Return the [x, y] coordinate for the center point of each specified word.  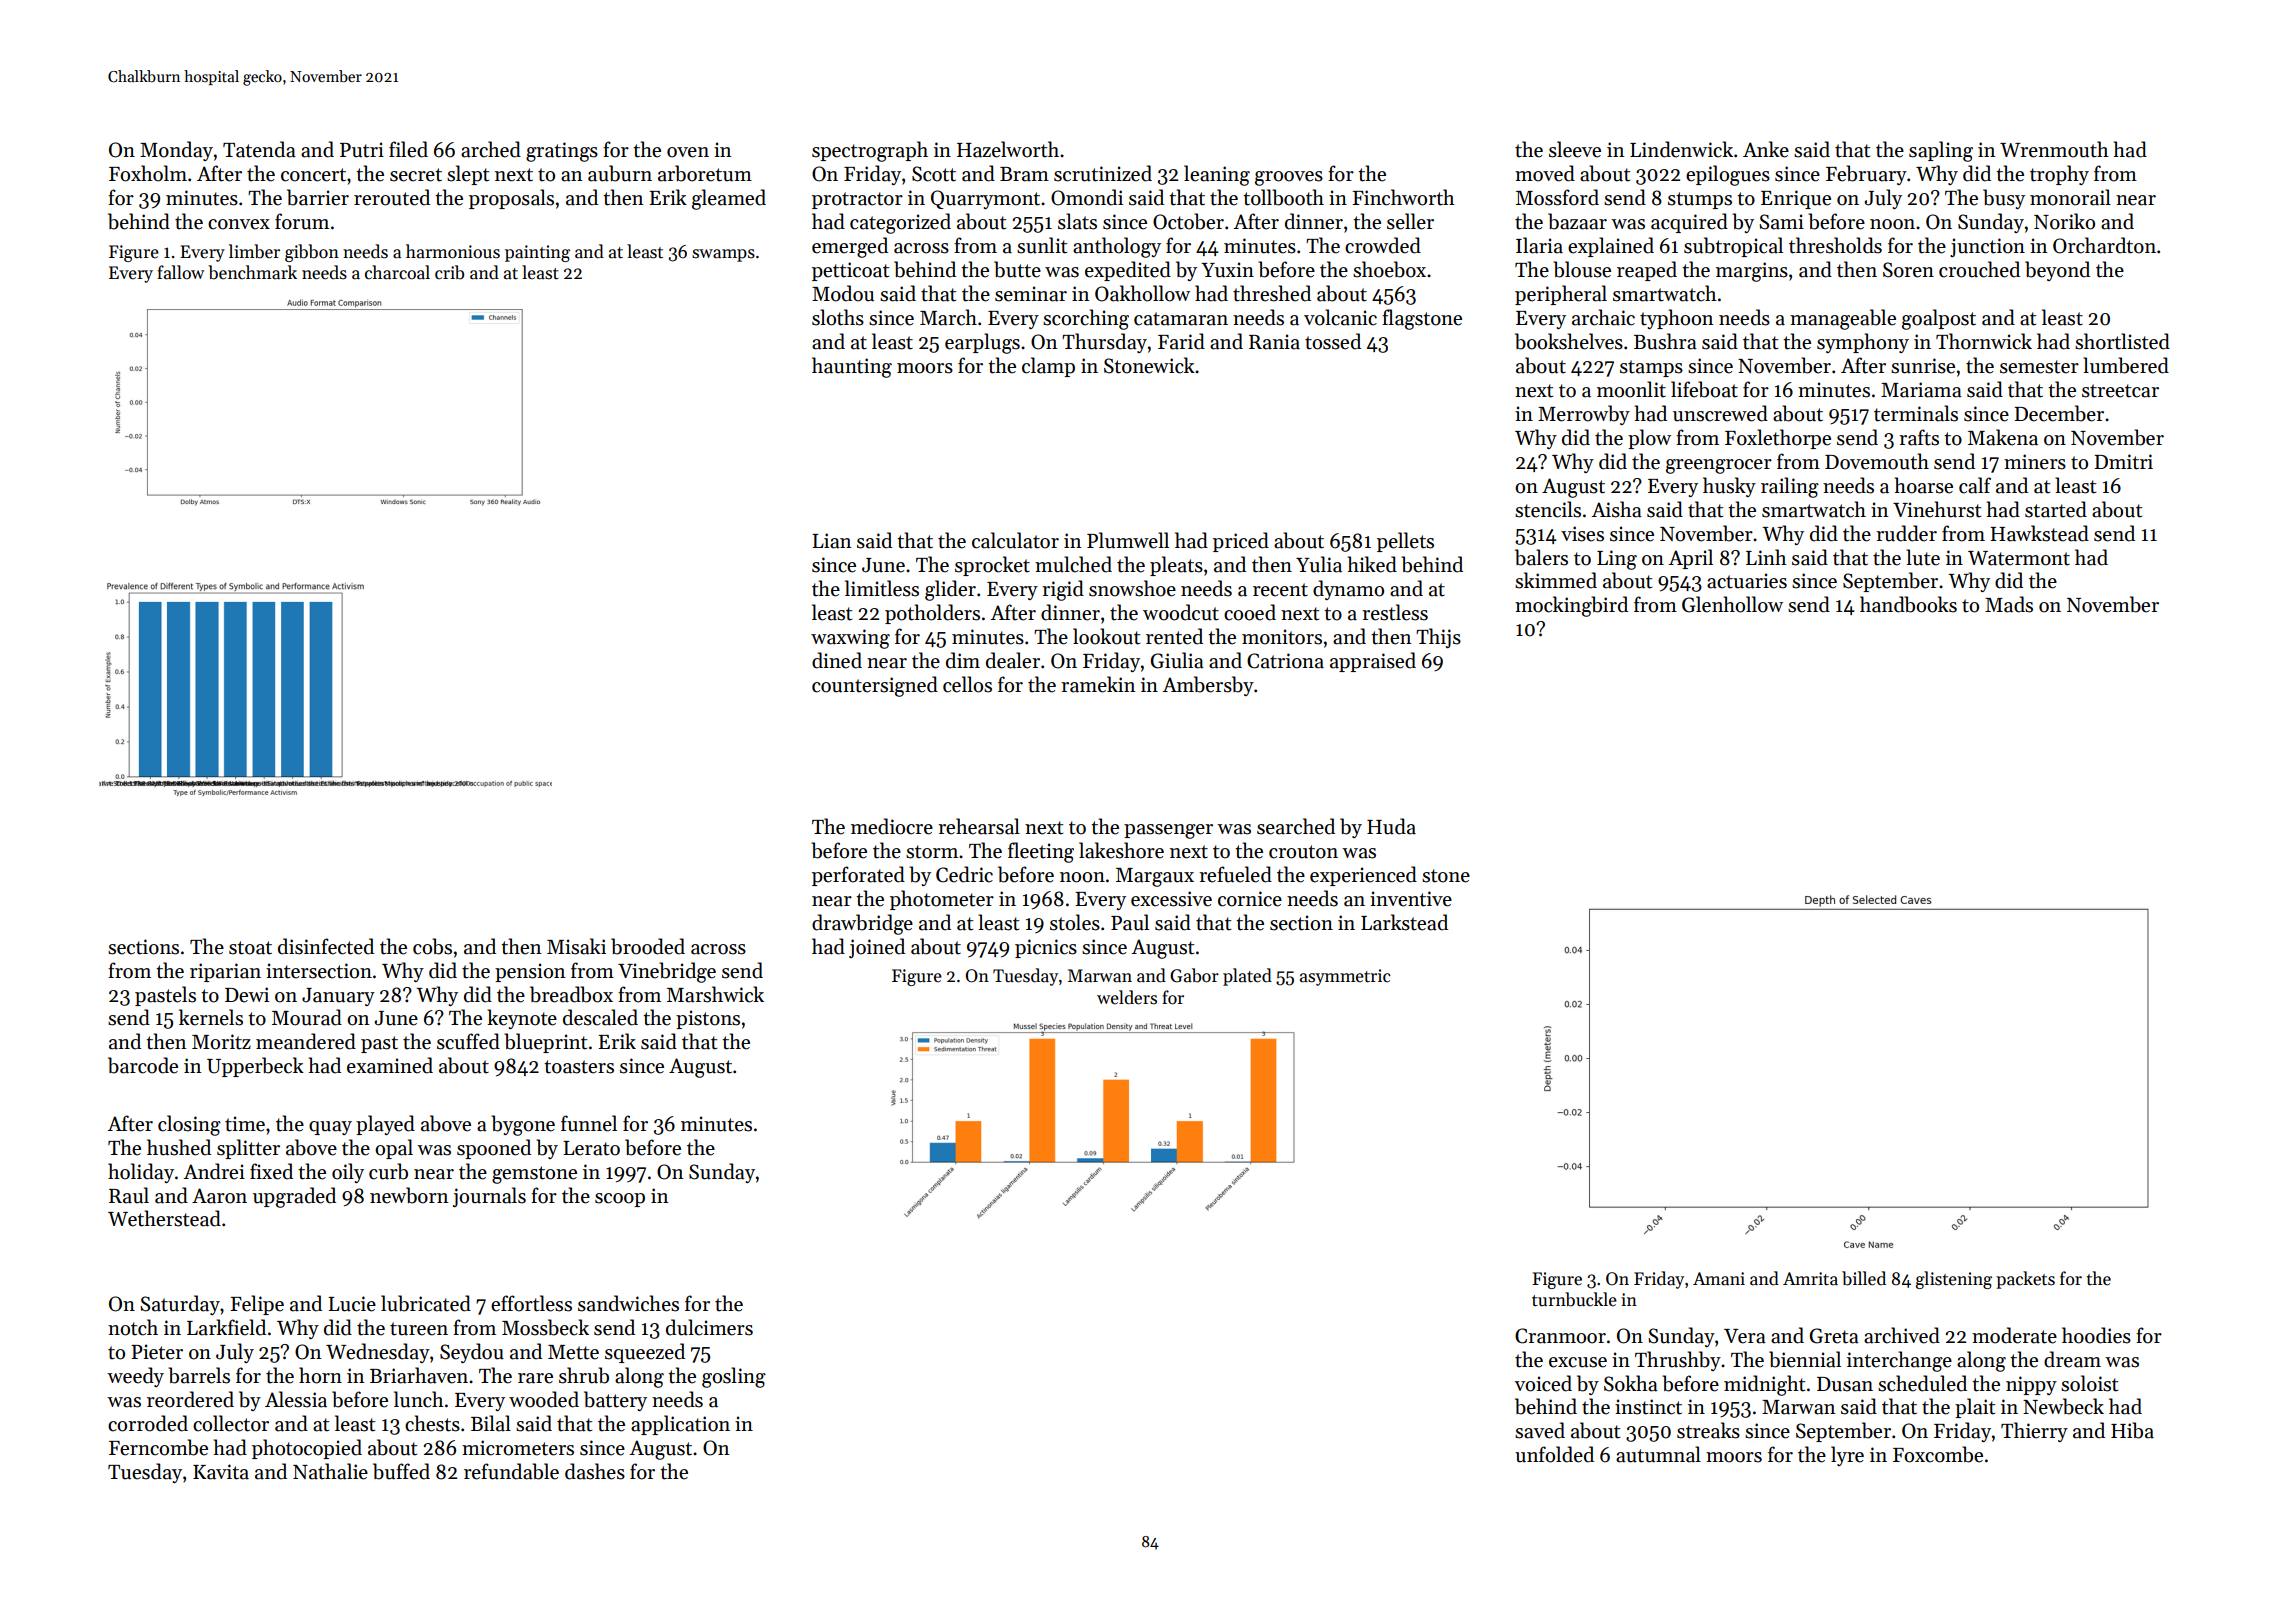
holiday [141, 1173]
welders [1127, 997]
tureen [419, 1329]
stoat [250, 948]
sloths [838, 317]
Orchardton [2104, 245]
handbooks [1908, 604]
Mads [2009, 604]
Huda [1391, 826]
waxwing [850, 639]
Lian [832, 541]
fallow [180, 272]
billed [1864, 1278]
